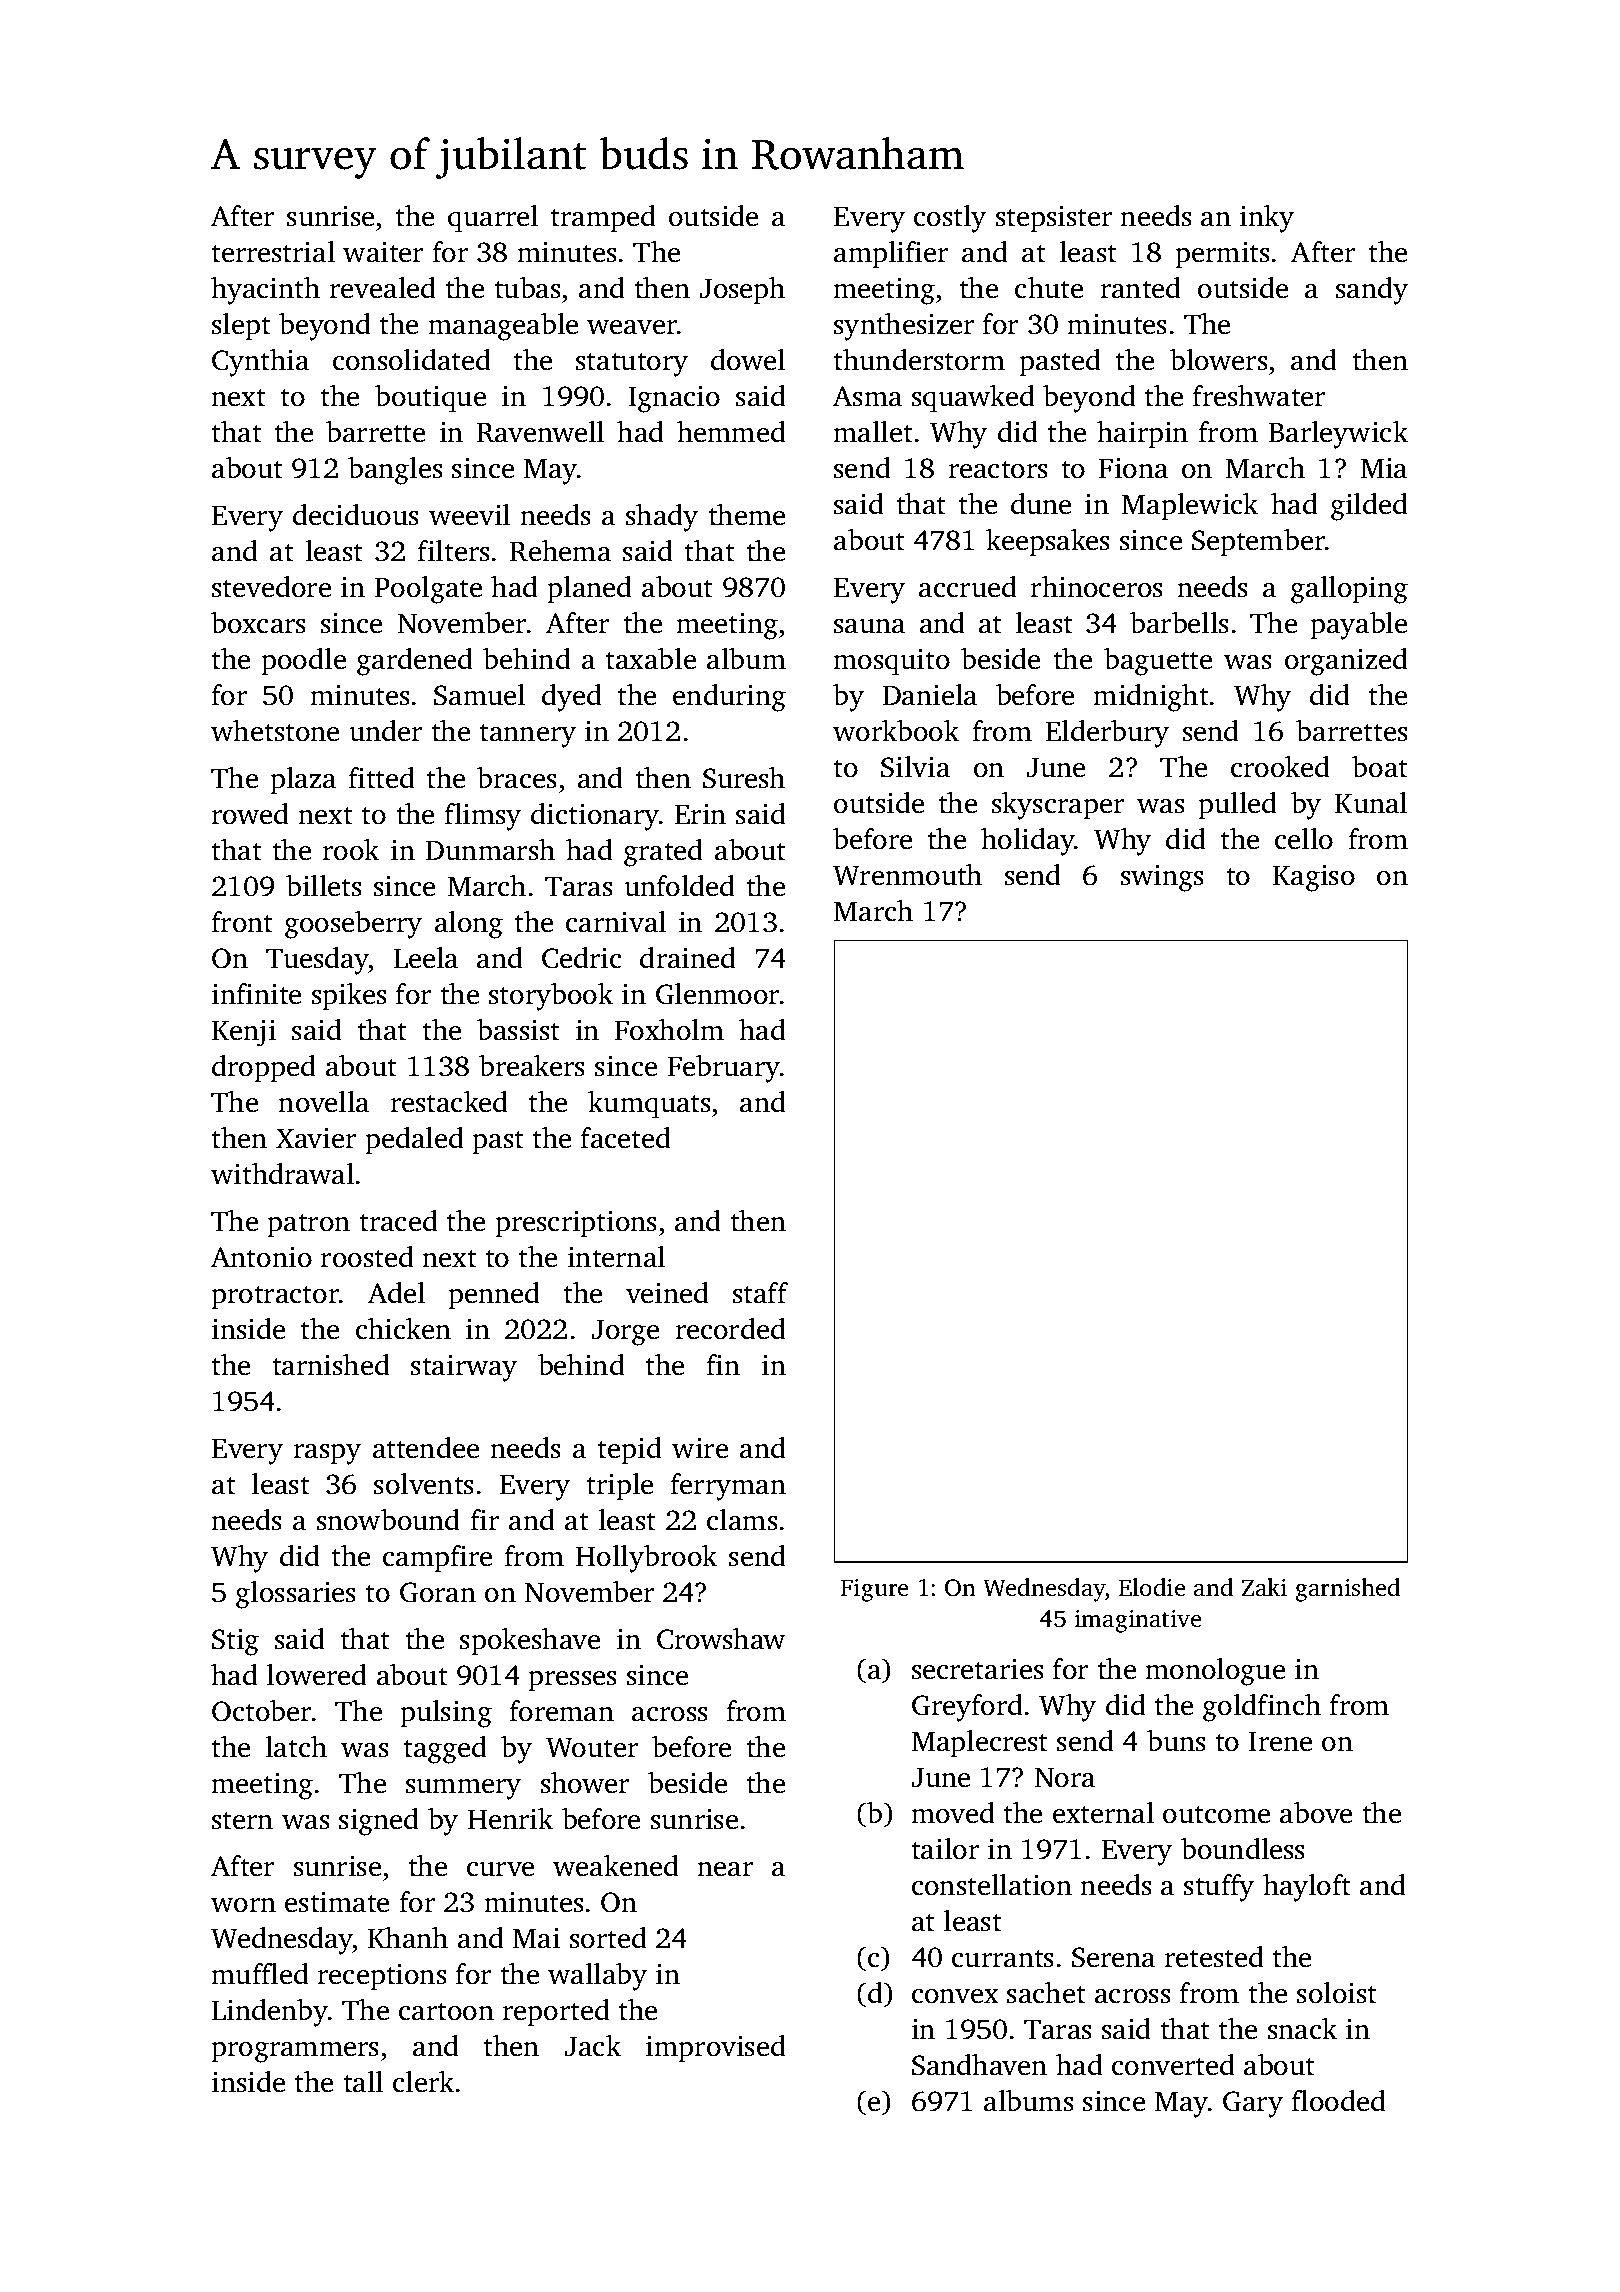  What do you see at coordinates (275, 731) in the page?
I see `whetstone` at bounding box center [275, 731].
